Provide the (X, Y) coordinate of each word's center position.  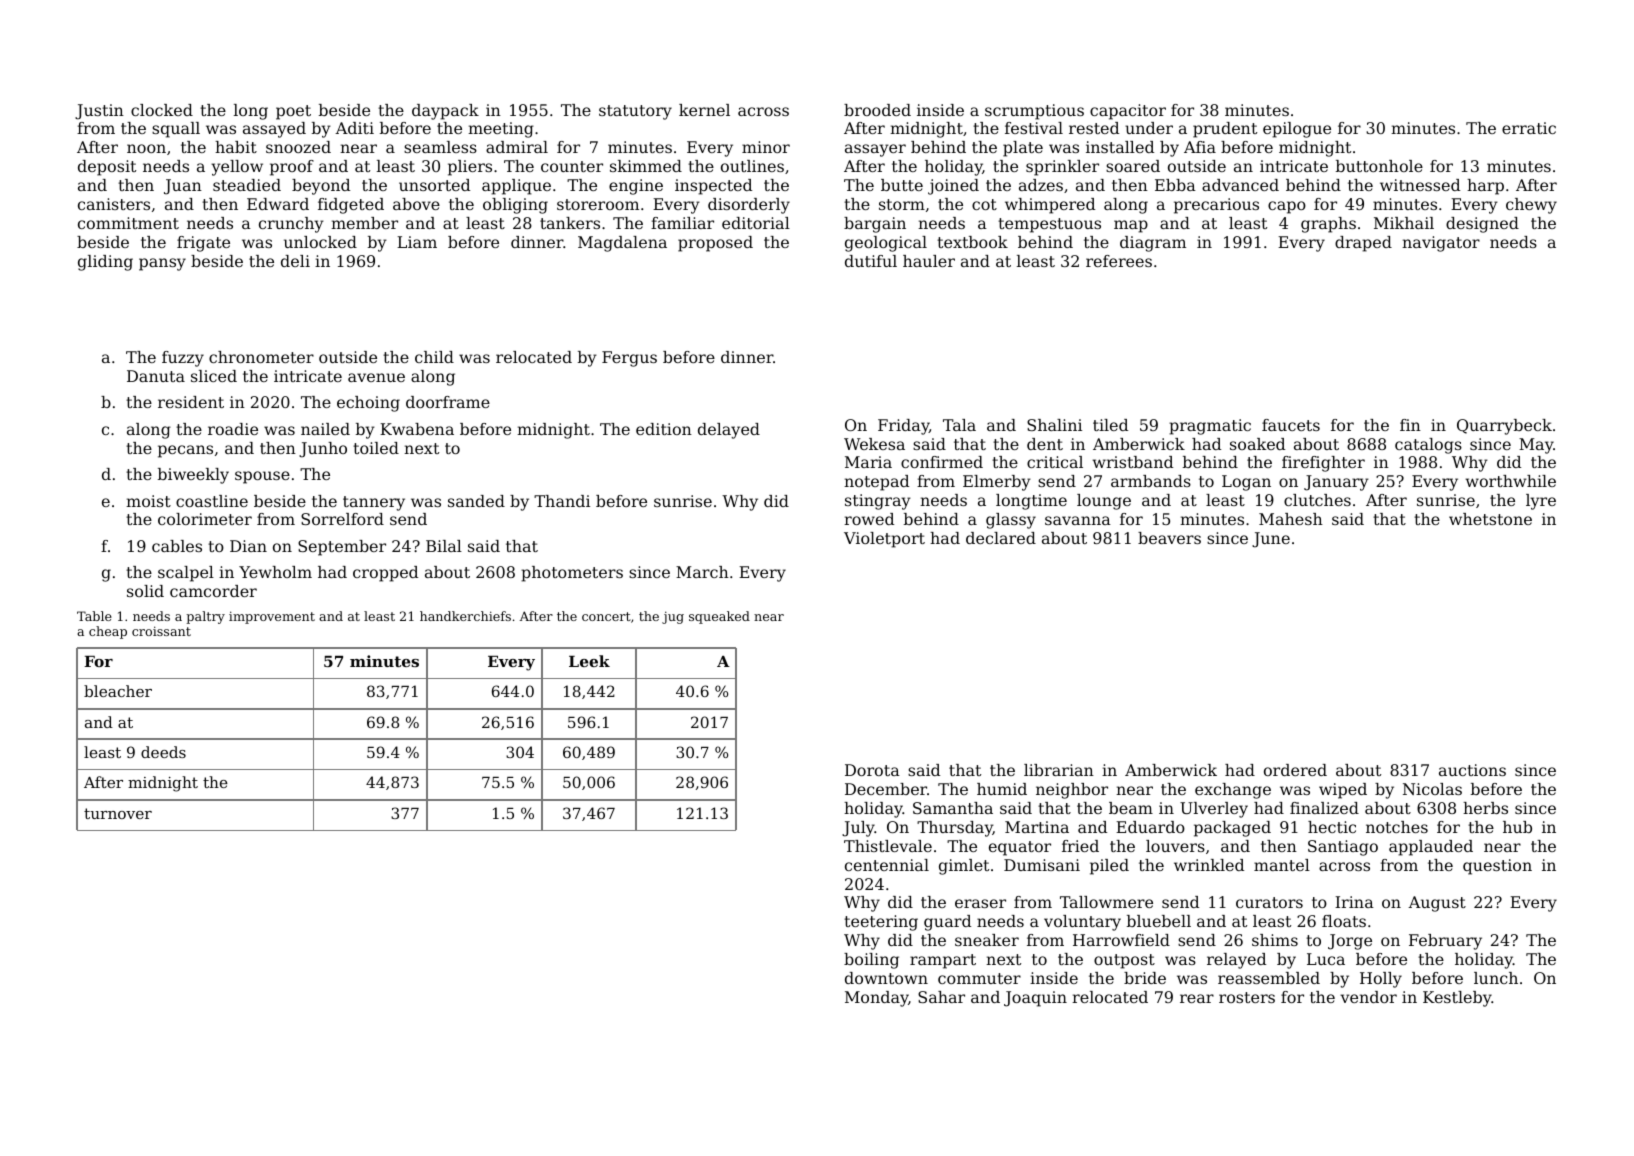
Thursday (955, 829)
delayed (729, 431)
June (1271, 540)
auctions (1472, 770)
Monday (876, 999)
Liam (417, 242)
